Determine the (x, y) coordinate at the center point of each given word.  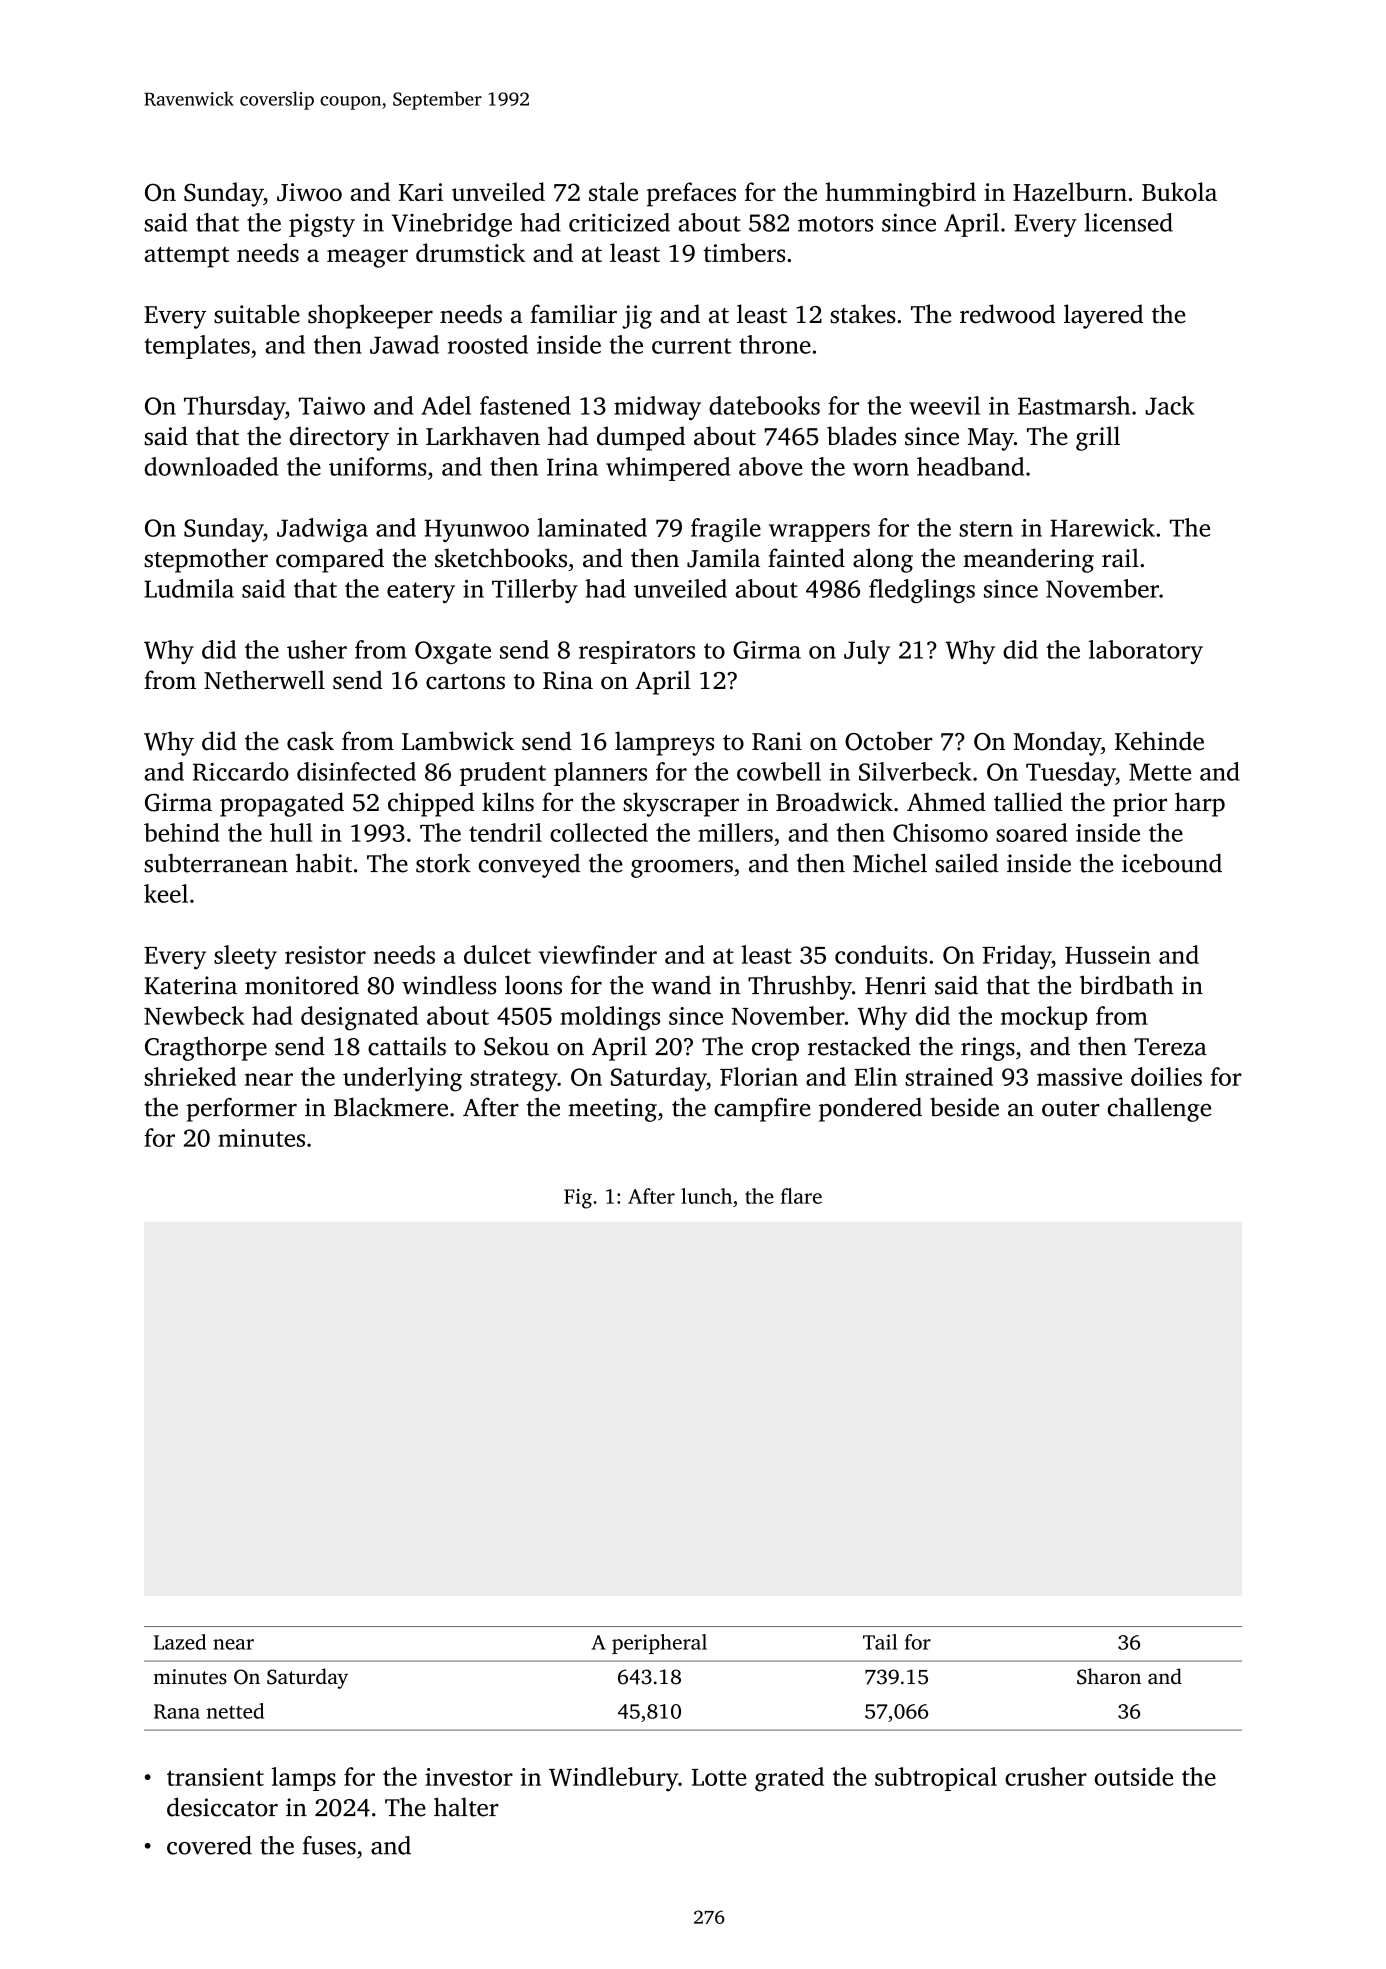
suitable (257, 314)
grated (789, 1779)
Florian (759, 1076)
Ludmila (189, 588)
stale (613, 191)
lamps (304, 1779)
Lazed (180, 1642)
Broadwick (834, 802)
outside (1133, 1776)
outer (1071, 1109)
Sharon (1109, 1676)
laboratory (1146, 652)
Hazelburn (1070, 191)
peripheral (659, 1644)
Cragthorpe (206, 1048)
